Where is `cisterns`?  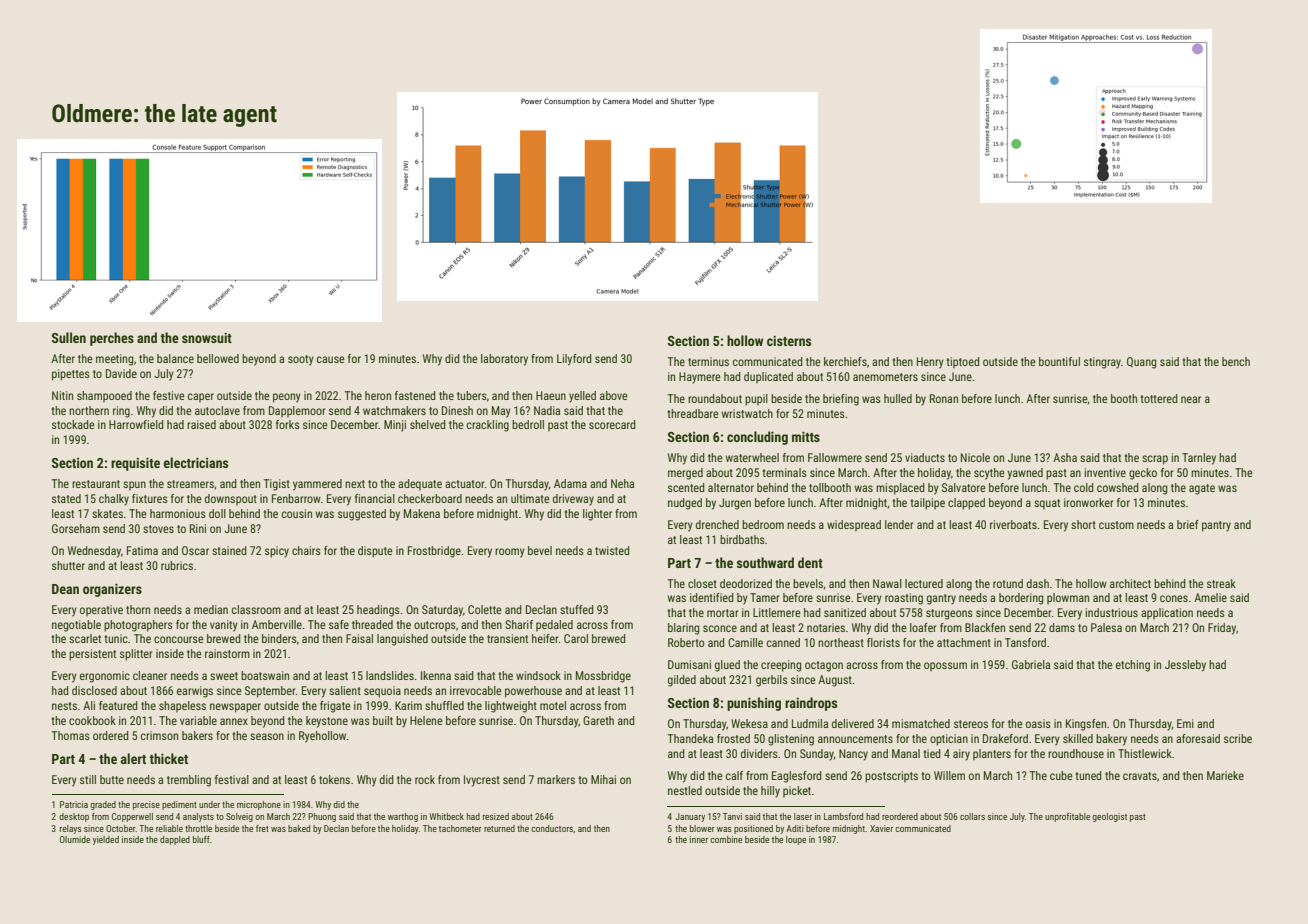
cisterns is located at coordinates (789, 341).
